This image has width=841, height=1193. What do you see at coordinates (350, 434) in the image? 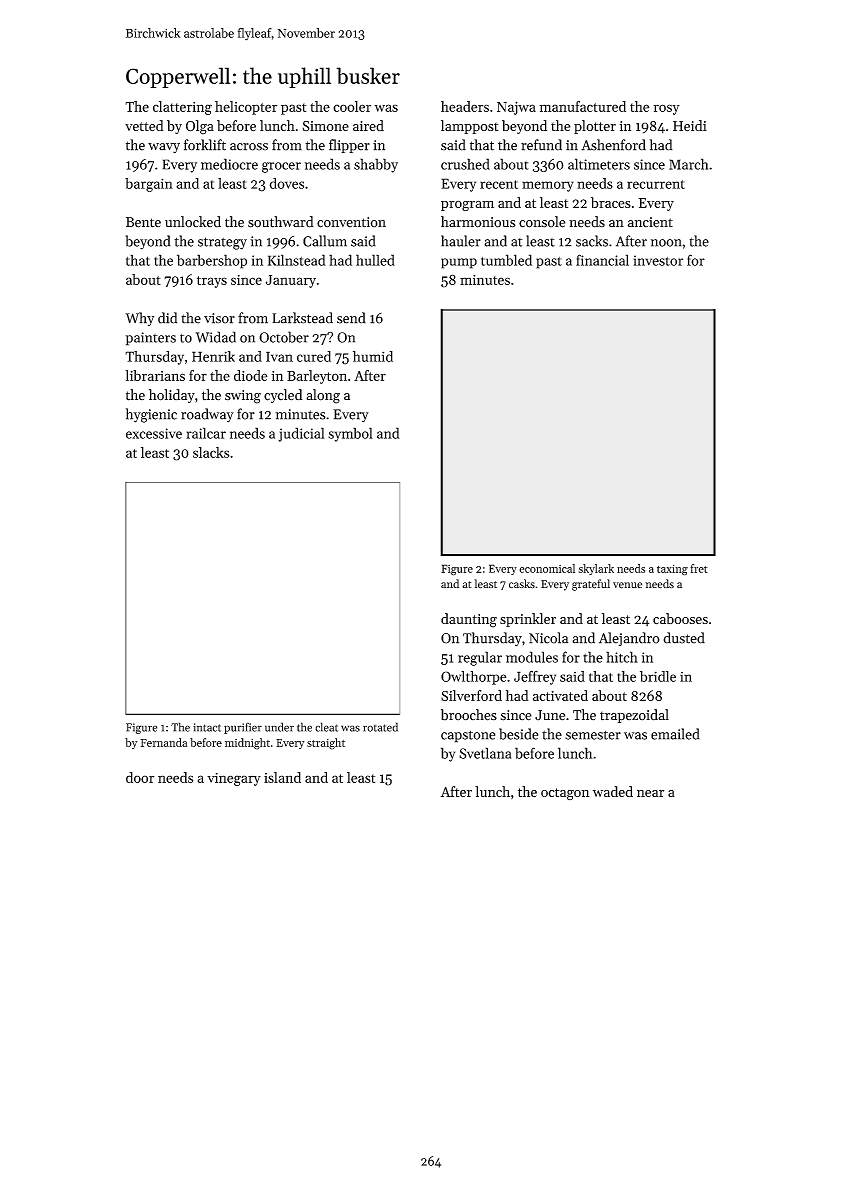
I see `symbol` at bounding box center [350, 434].
